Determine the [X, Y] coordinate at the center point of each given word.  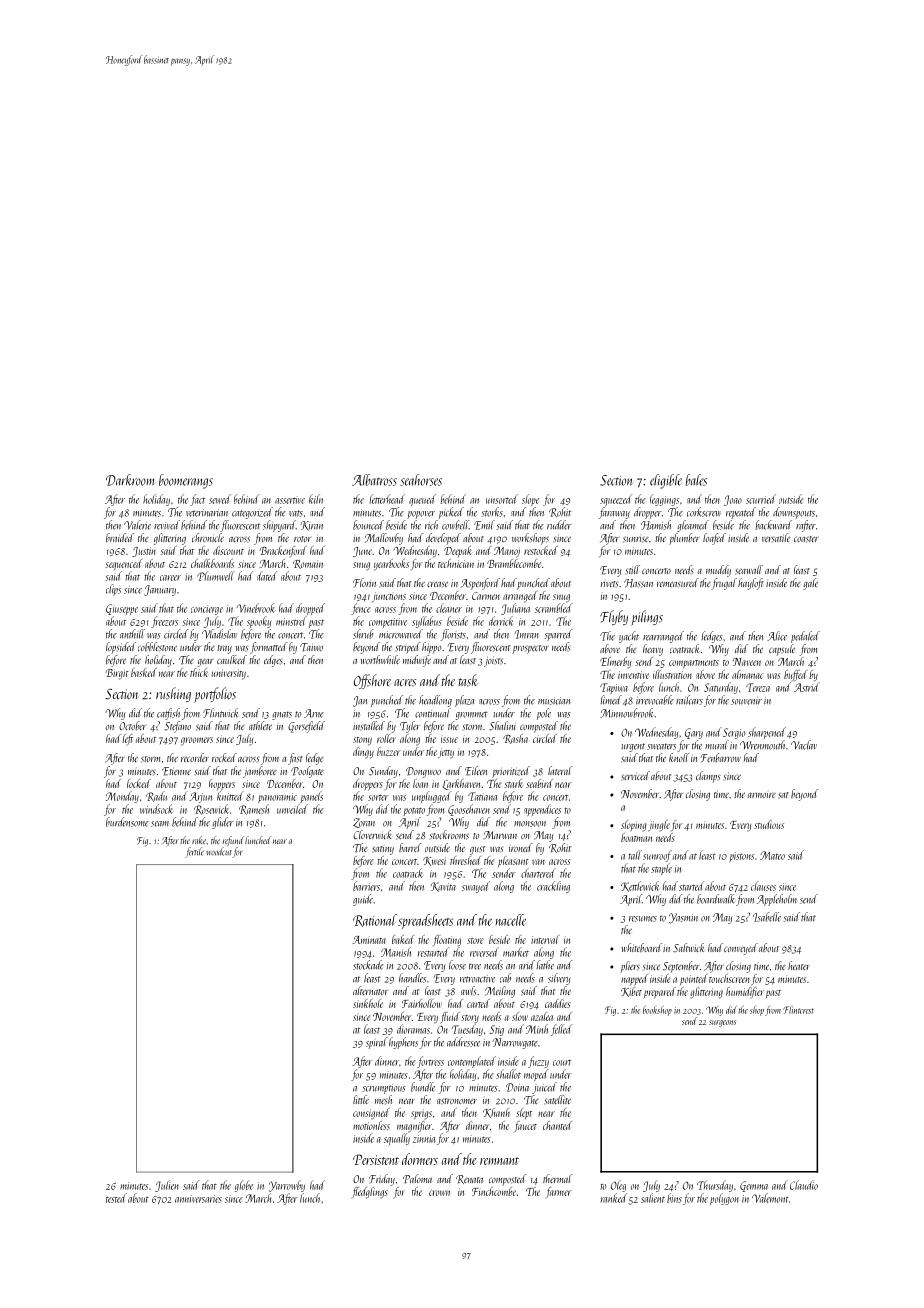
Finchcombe [494, 1191]
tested [116, 1198]
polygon [724, 1199]
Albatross [374, 480]
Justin [144, 552]
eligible [666, 481]
